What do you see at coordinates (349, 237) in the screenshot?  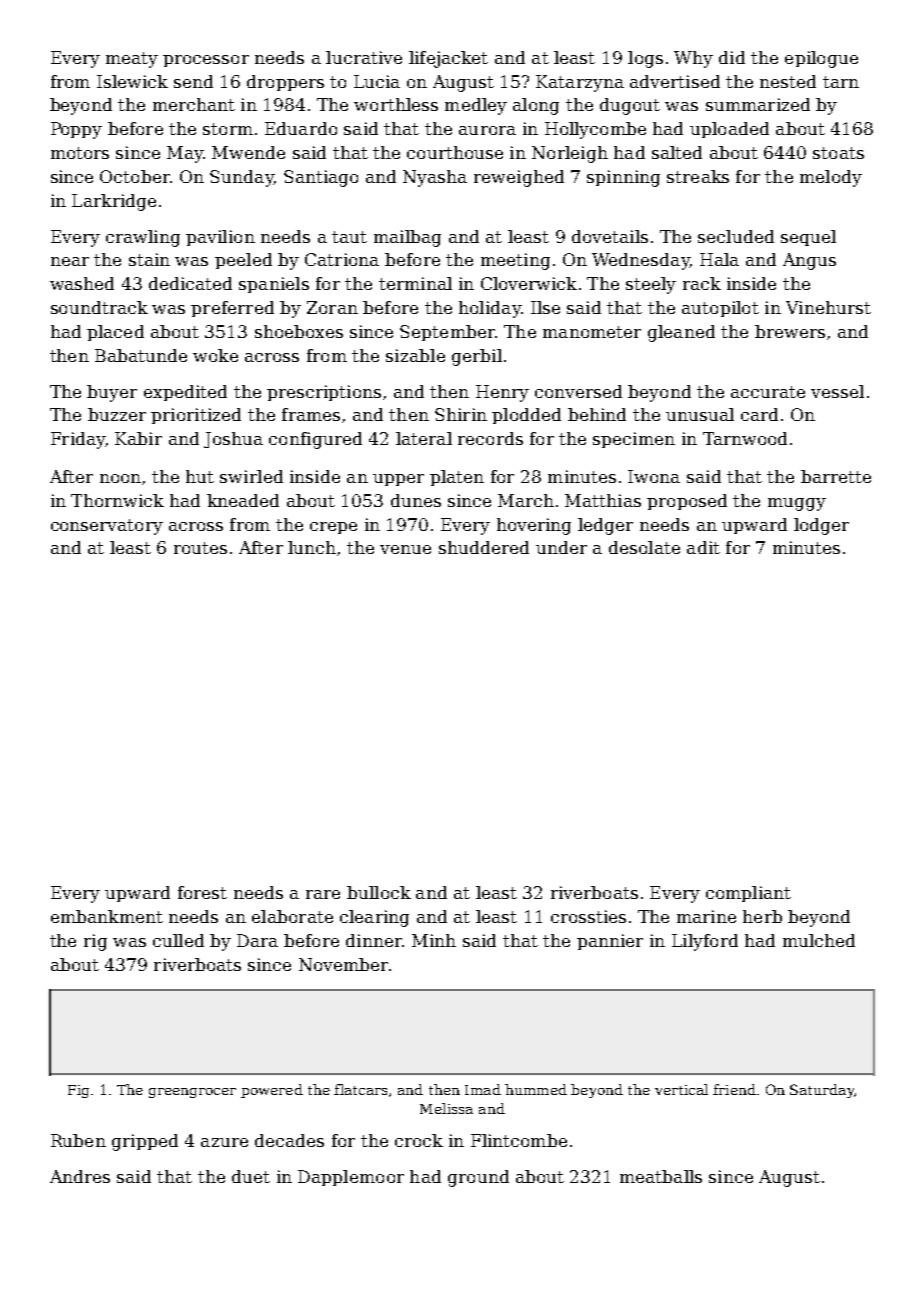 I see `taut` at bounding box center [349, 237].
